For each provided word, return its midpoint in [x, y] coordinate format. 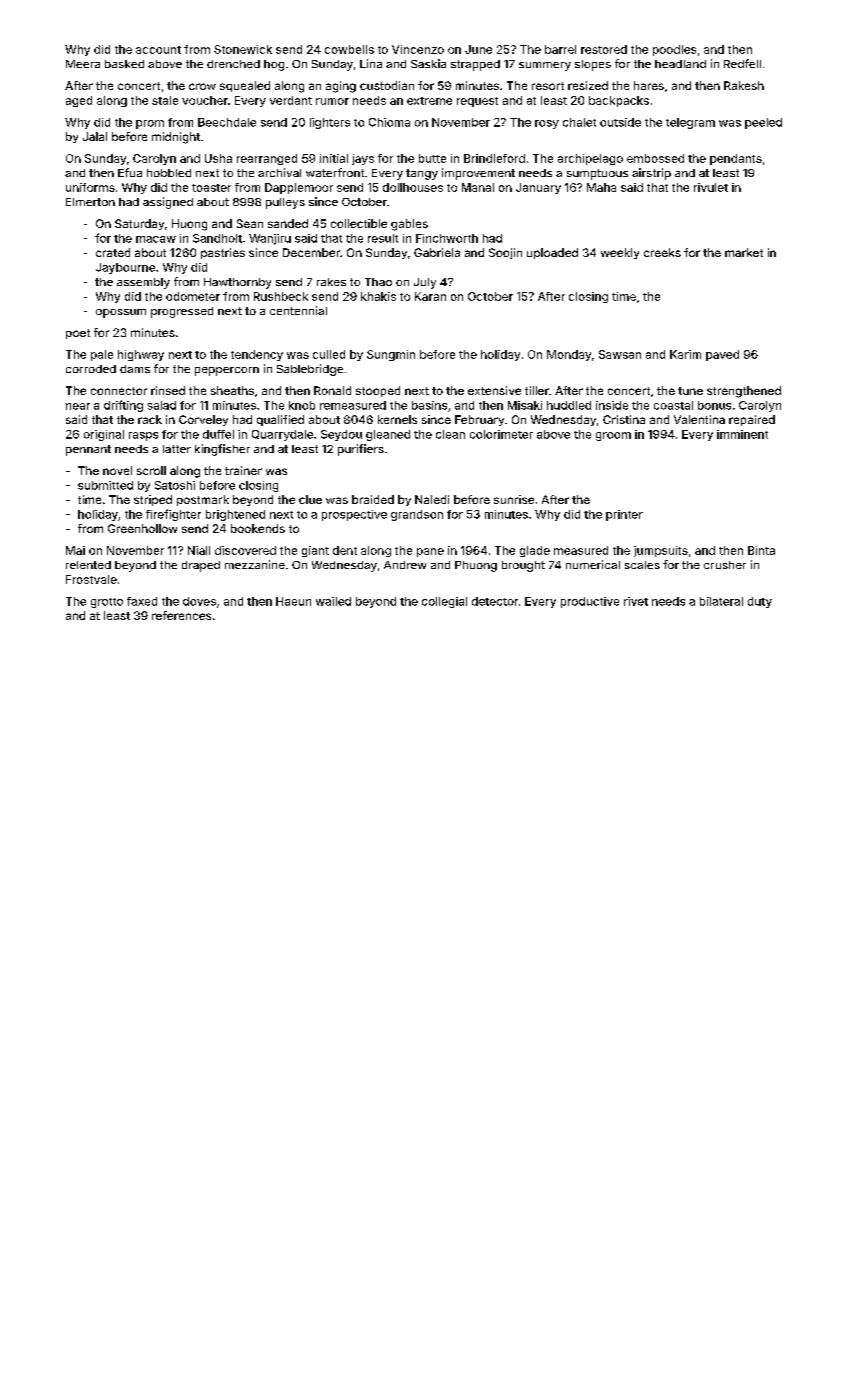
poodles [674, 50]
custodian [387, 85]
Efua [130, 172]
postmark [203, 500]
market [744, 252]
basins [429, 405]
